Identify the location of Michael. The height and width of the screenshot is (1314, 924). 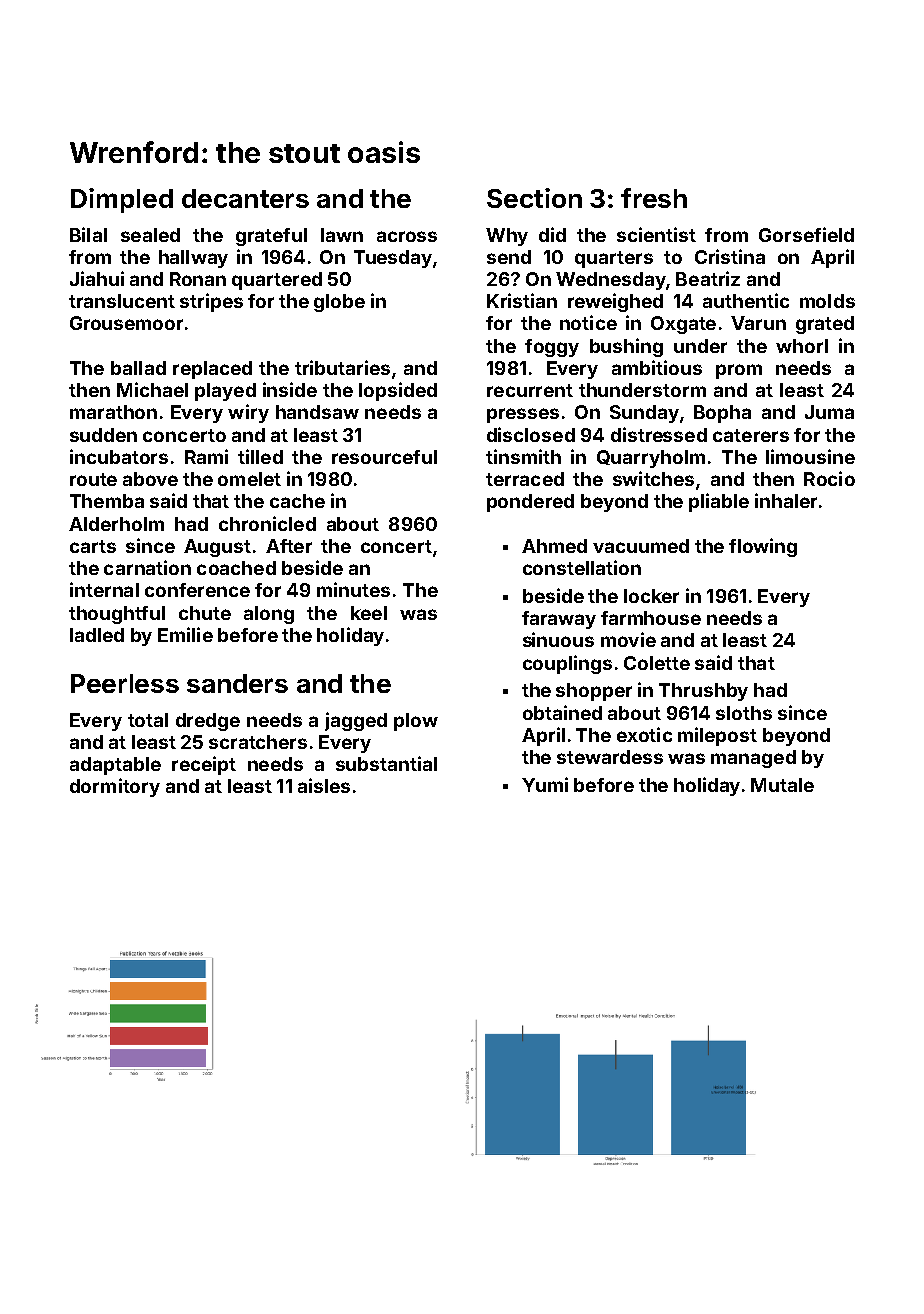
(152, 389).
